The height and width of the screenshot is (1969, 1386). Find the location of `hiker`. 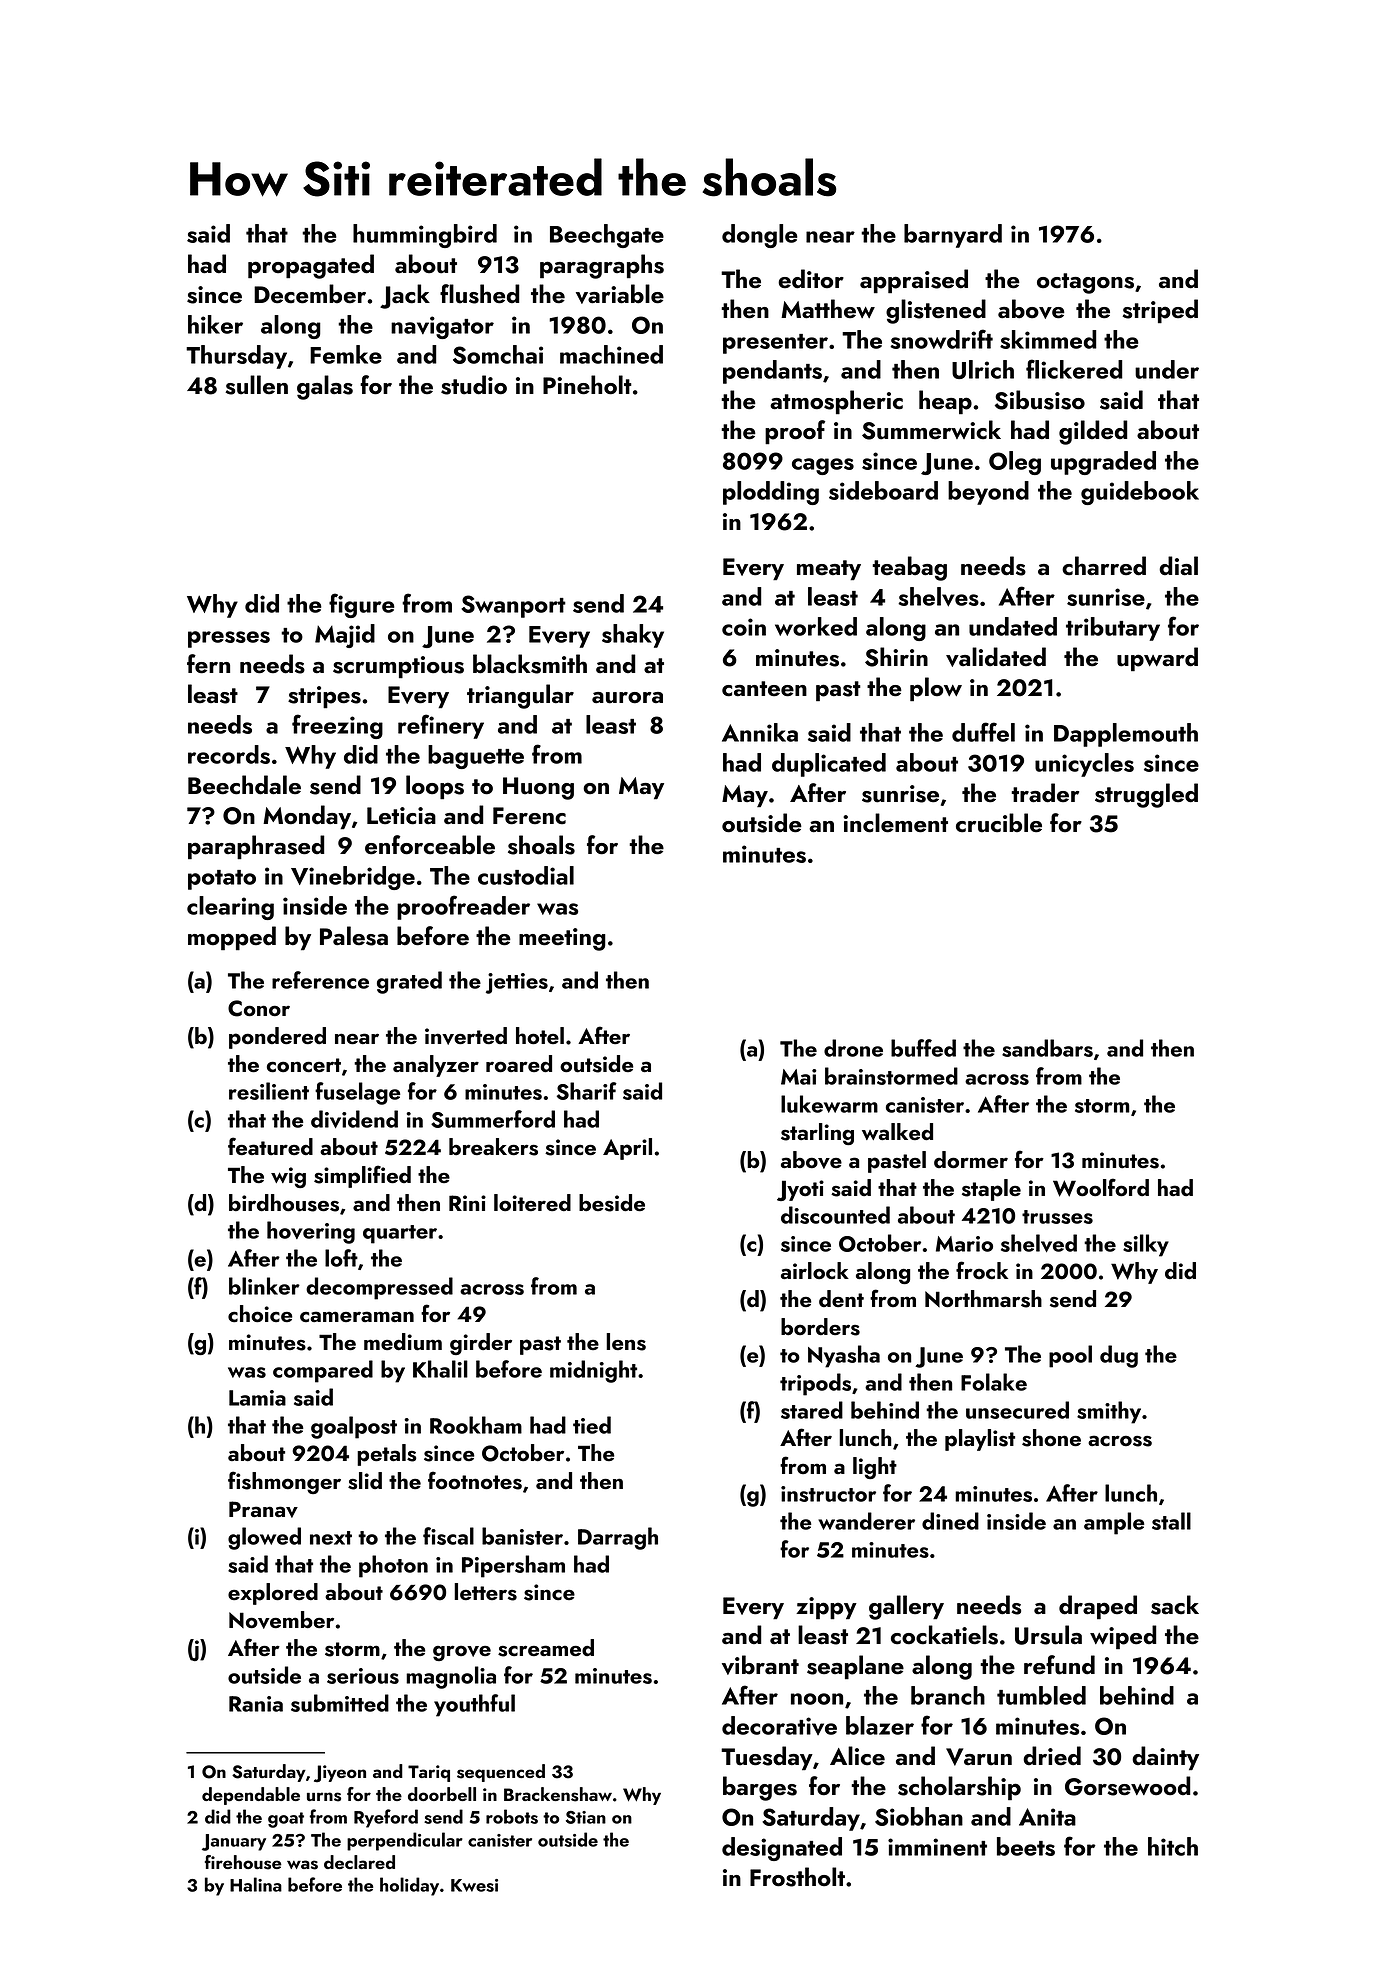

hiker is located at coordinates (215, 324).
